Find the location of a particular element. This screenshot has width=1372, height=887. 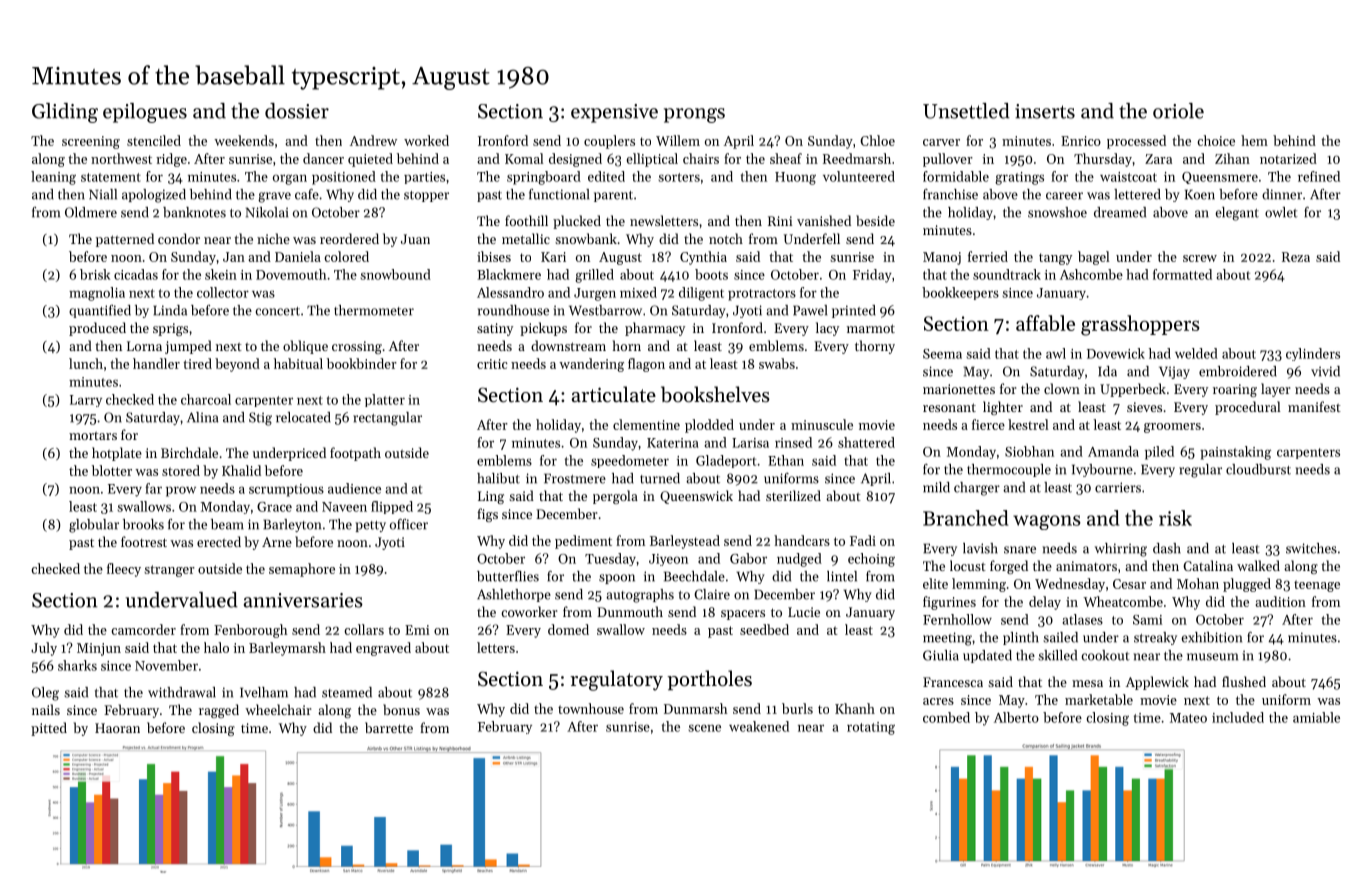

Ashcombe is located at coordinates (1091, 274).
